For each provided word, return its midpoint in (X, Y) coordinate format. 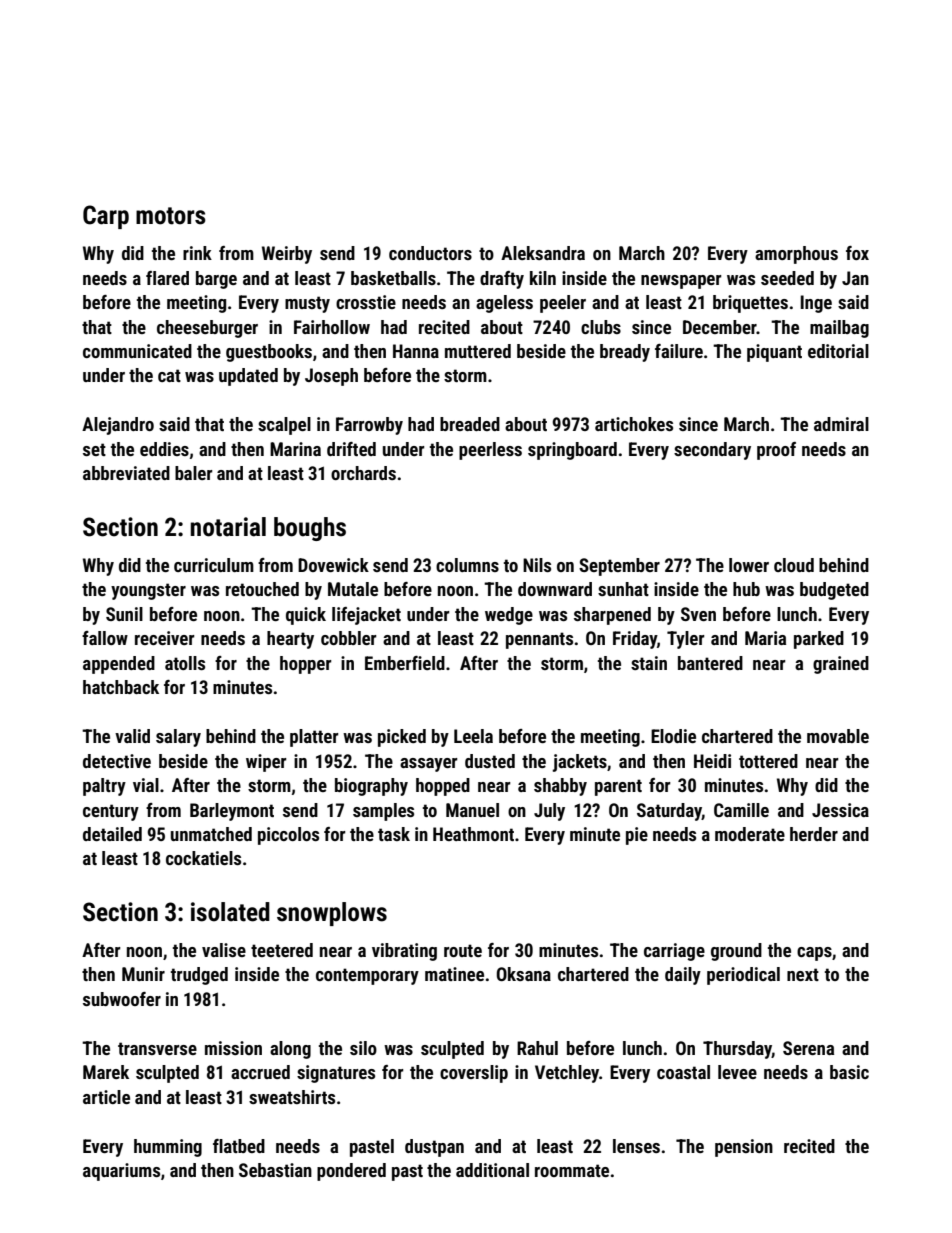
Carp (106, 217)
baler (194, 473)
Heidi (712, 761)
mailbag (839, 329)
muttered (478, 351)
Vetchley (567, 1074)
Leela (473, 736)
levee (737, 1072)
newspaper (681, 282)
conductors (430, 253)
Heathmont (473, 834)
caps (814, 954)
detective (117, 761)
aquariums (121, 1172)
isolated (230, 912)
